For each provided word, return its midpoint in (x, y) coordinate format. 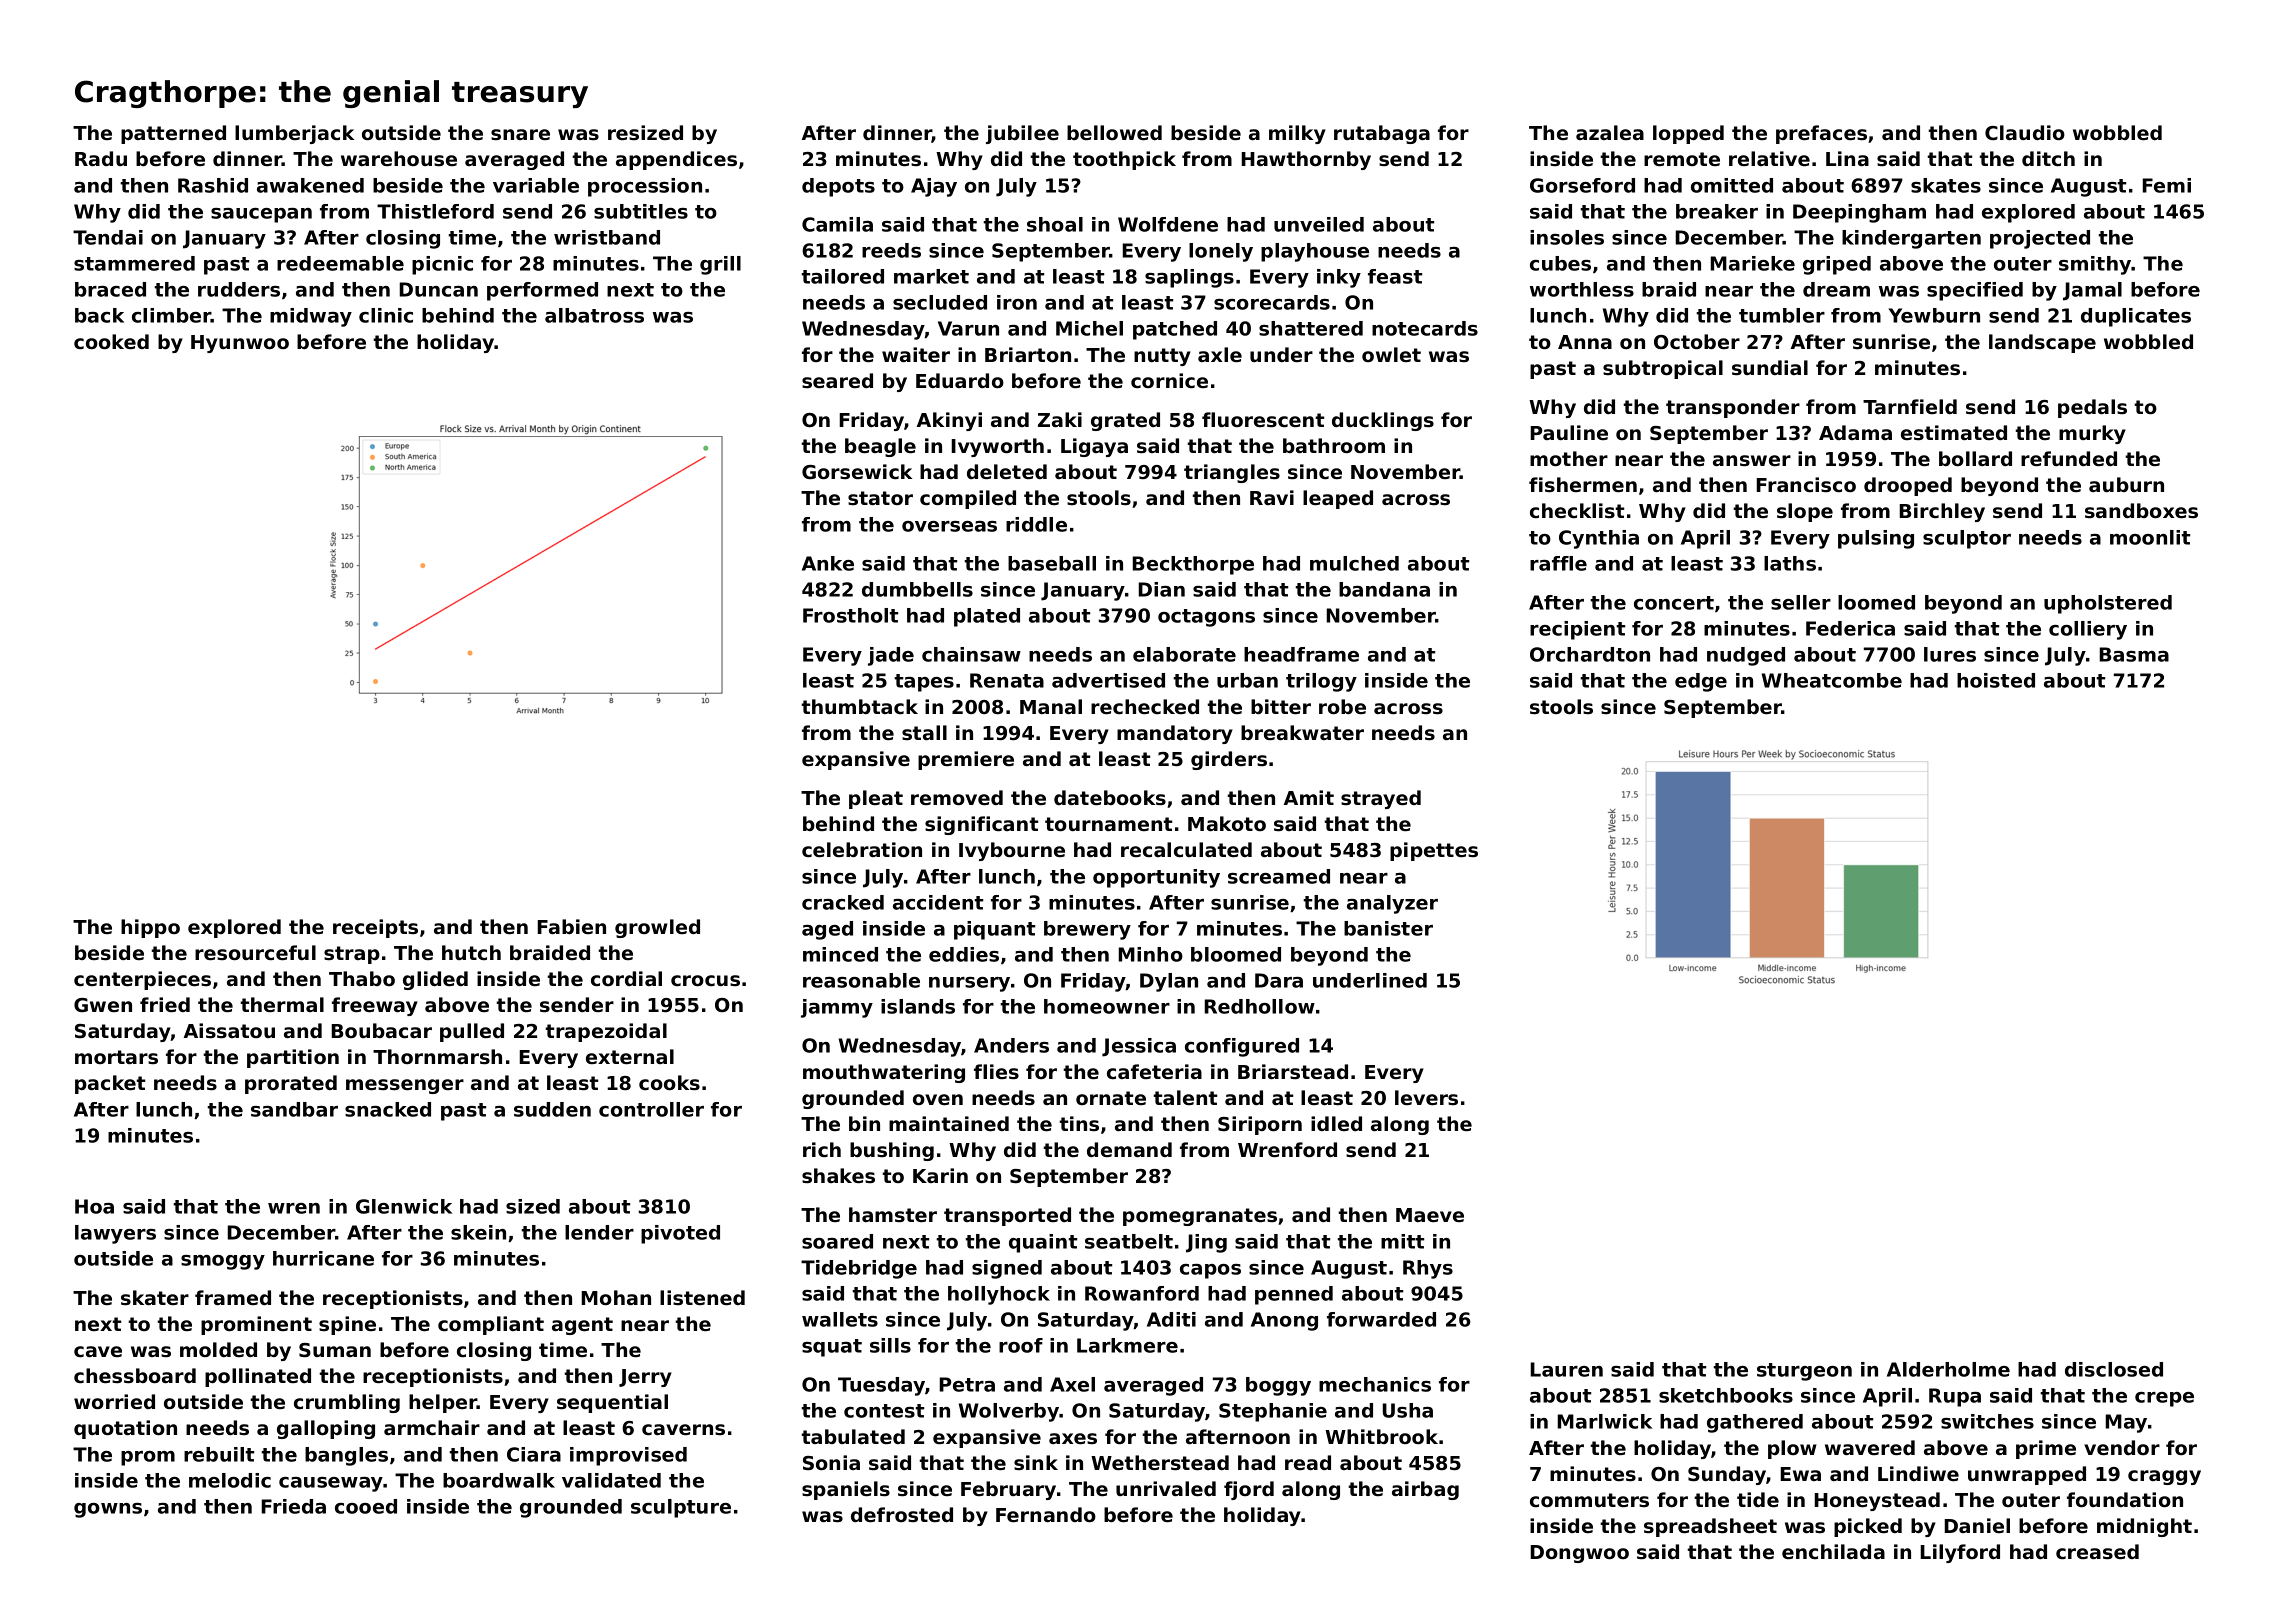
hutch (471, 952)
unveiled (1319, 224)
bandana (1384, 589)
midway (311, 317)
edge (1701, 682)
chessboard (135, 1376)
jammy (837, 1008)
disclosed (2114, 1369)
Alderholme (1948, 1369)
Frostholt (850, 615)
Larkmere (1127, 1345)
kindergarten (1911, 239)
